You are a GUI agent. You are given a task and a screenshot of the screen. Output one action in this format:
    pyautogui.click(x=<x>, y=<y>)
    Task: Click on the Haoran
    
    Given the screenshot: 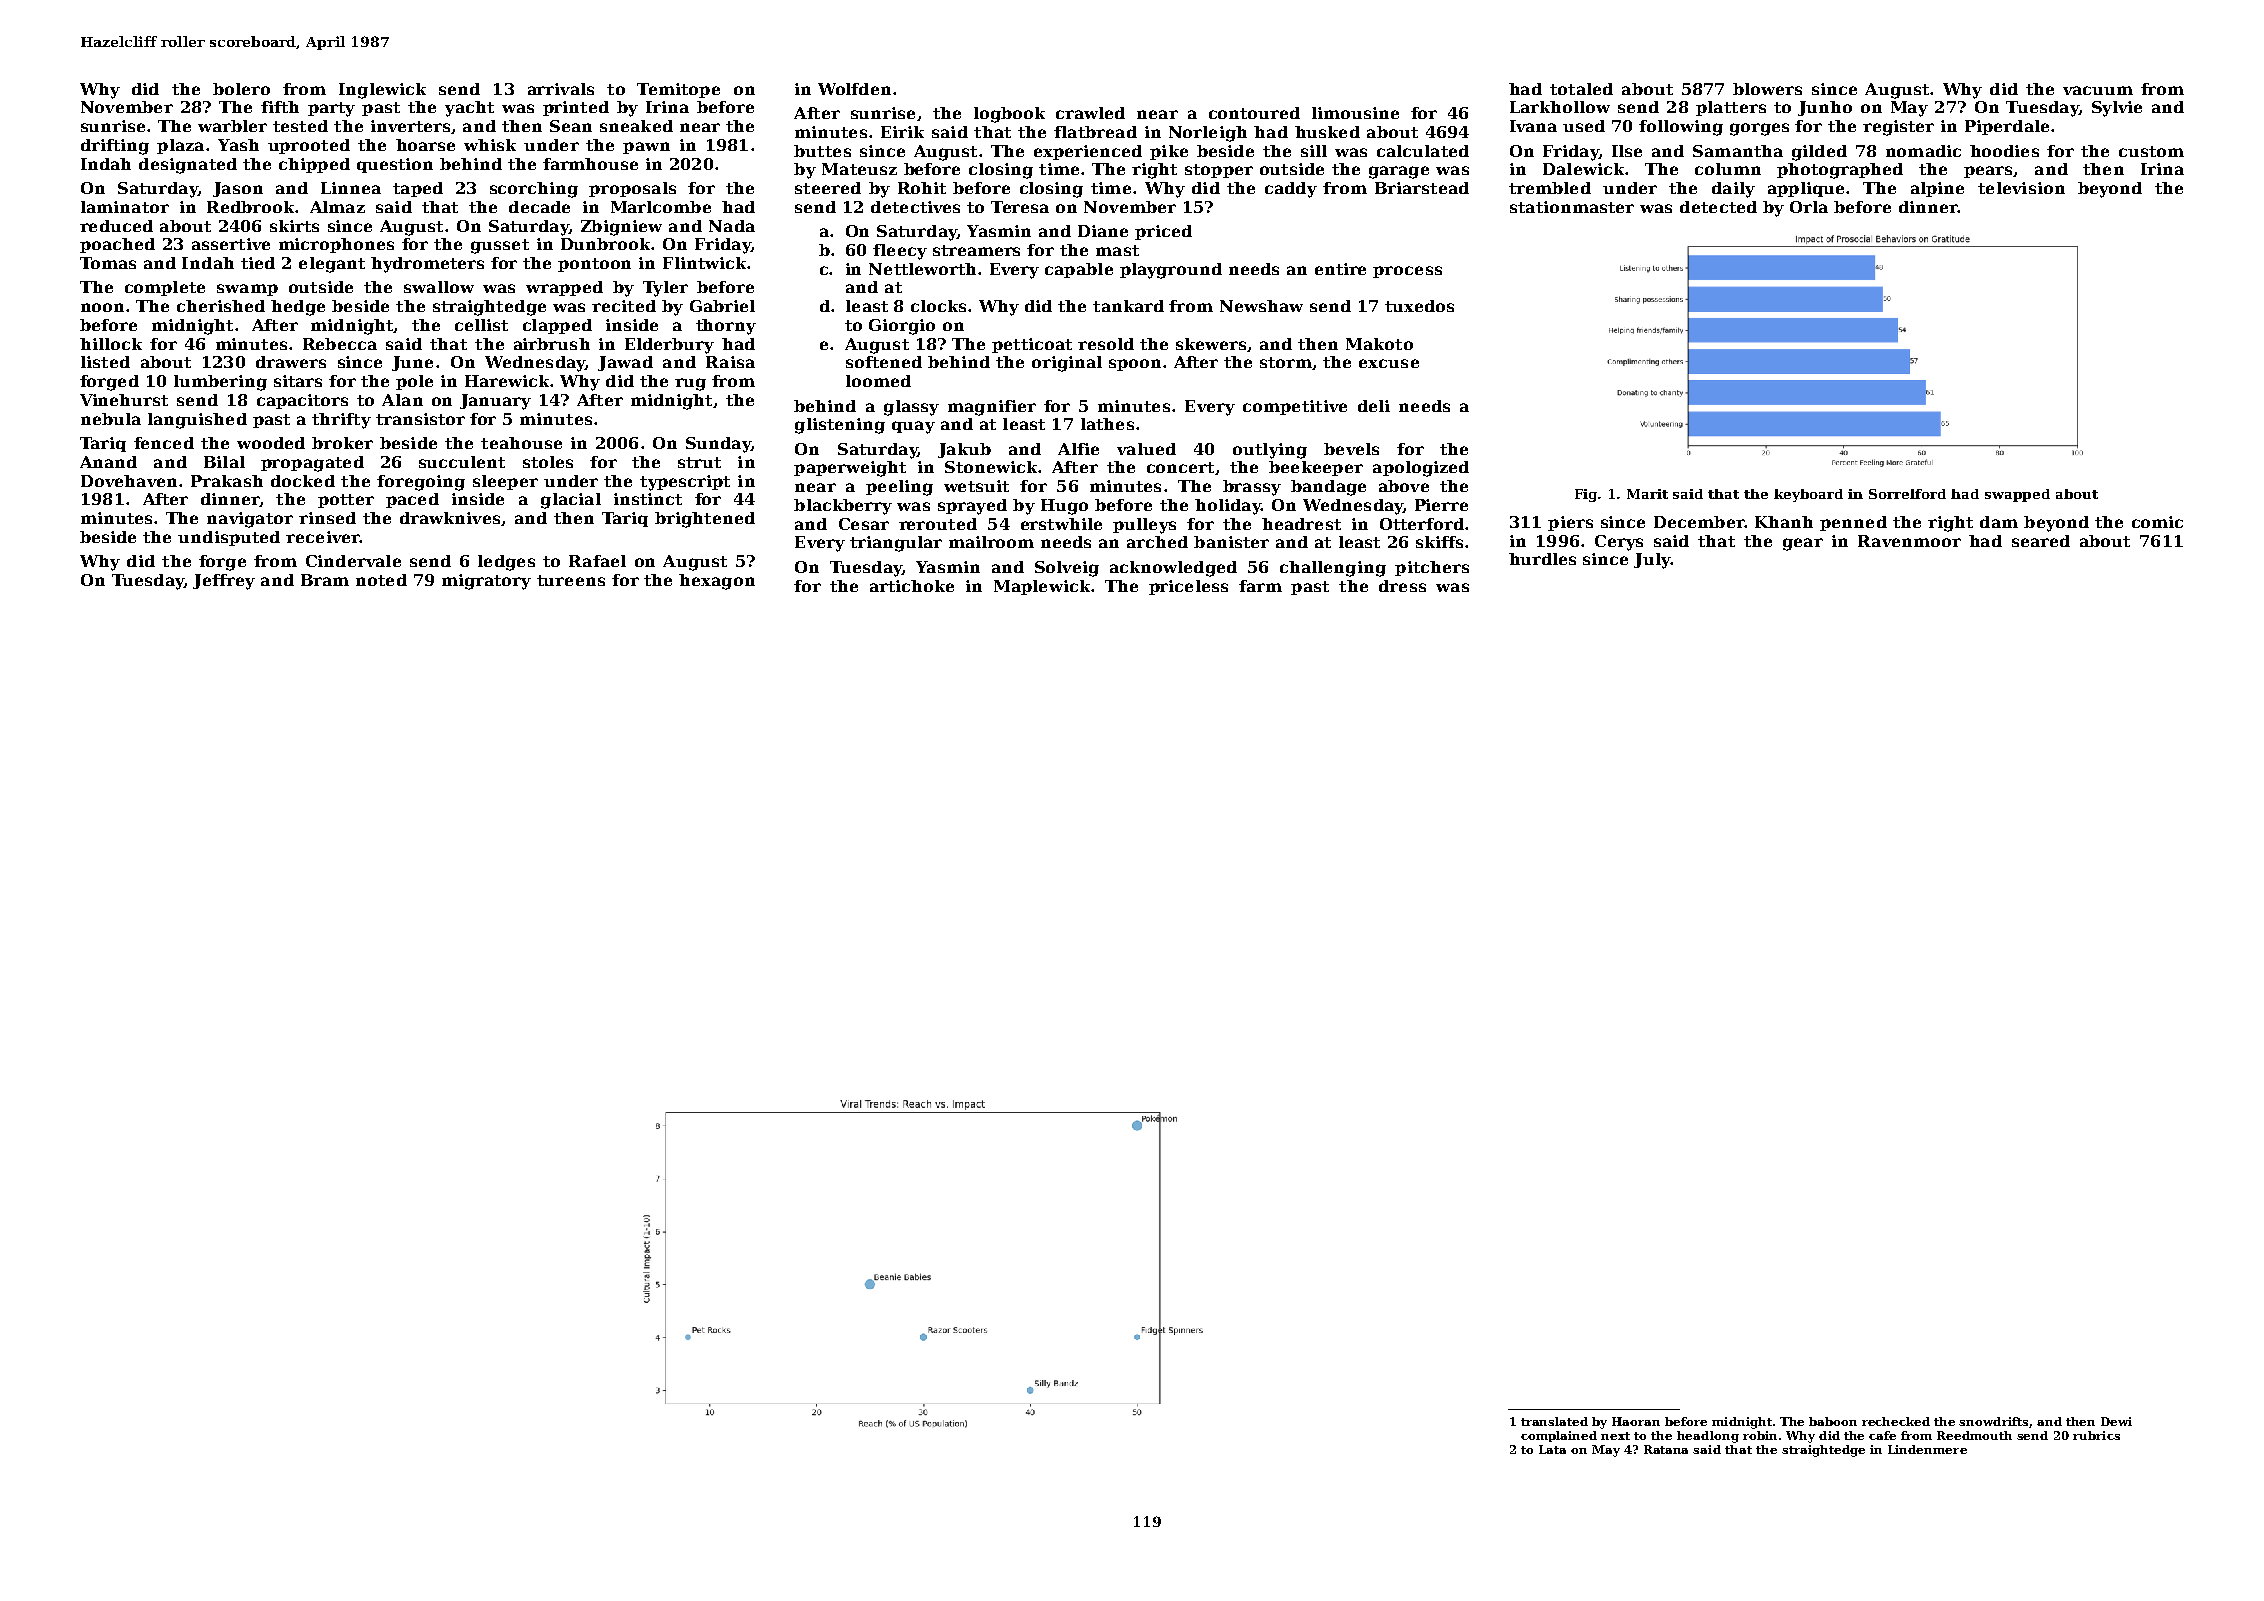 What is the action you would take?
    pyautogui.click(x=1636, y=1421)
